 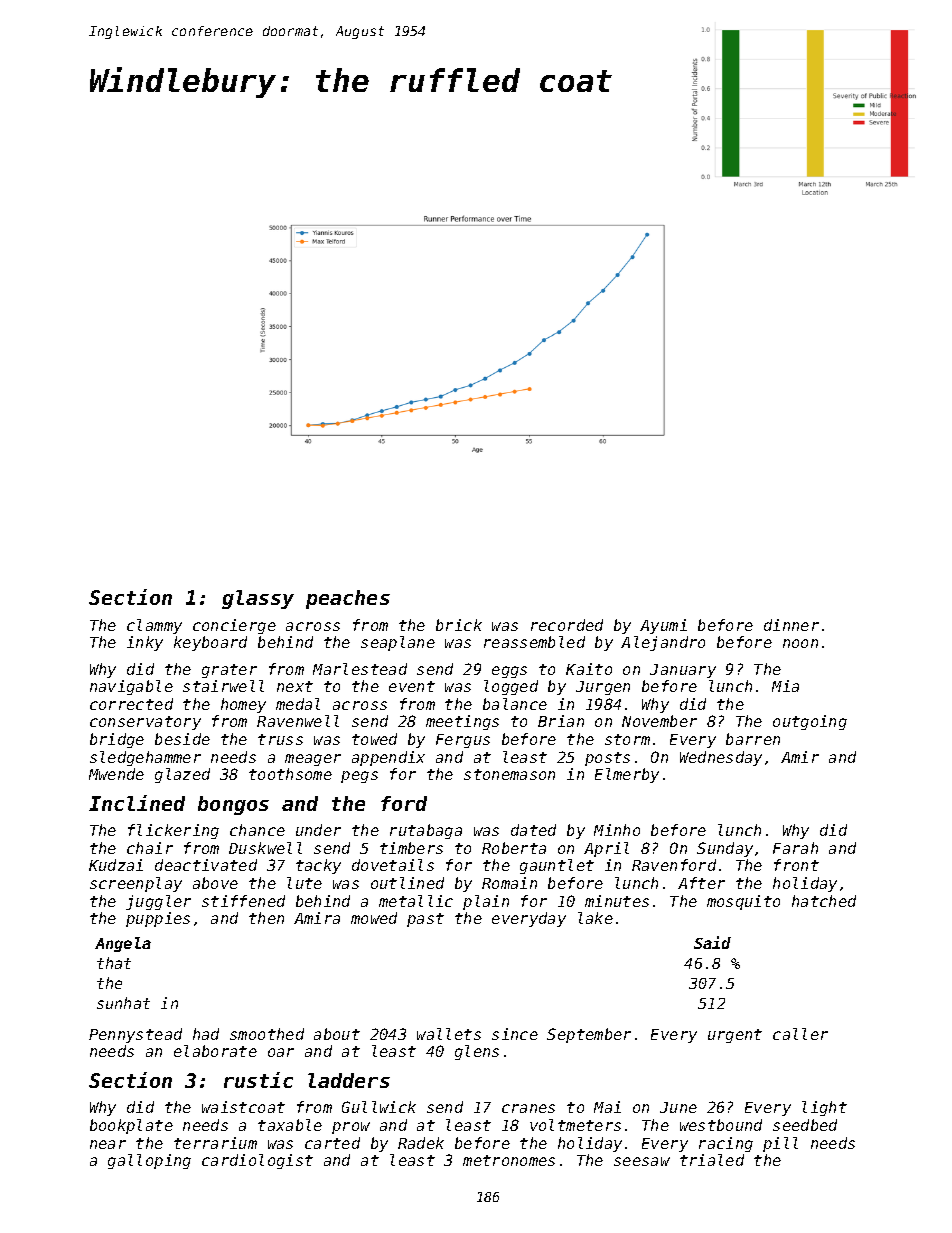 What do you see at coordinates (509, 1160) in the screenshot?
I see `metronomes` at bounding box center [509, 1160].
